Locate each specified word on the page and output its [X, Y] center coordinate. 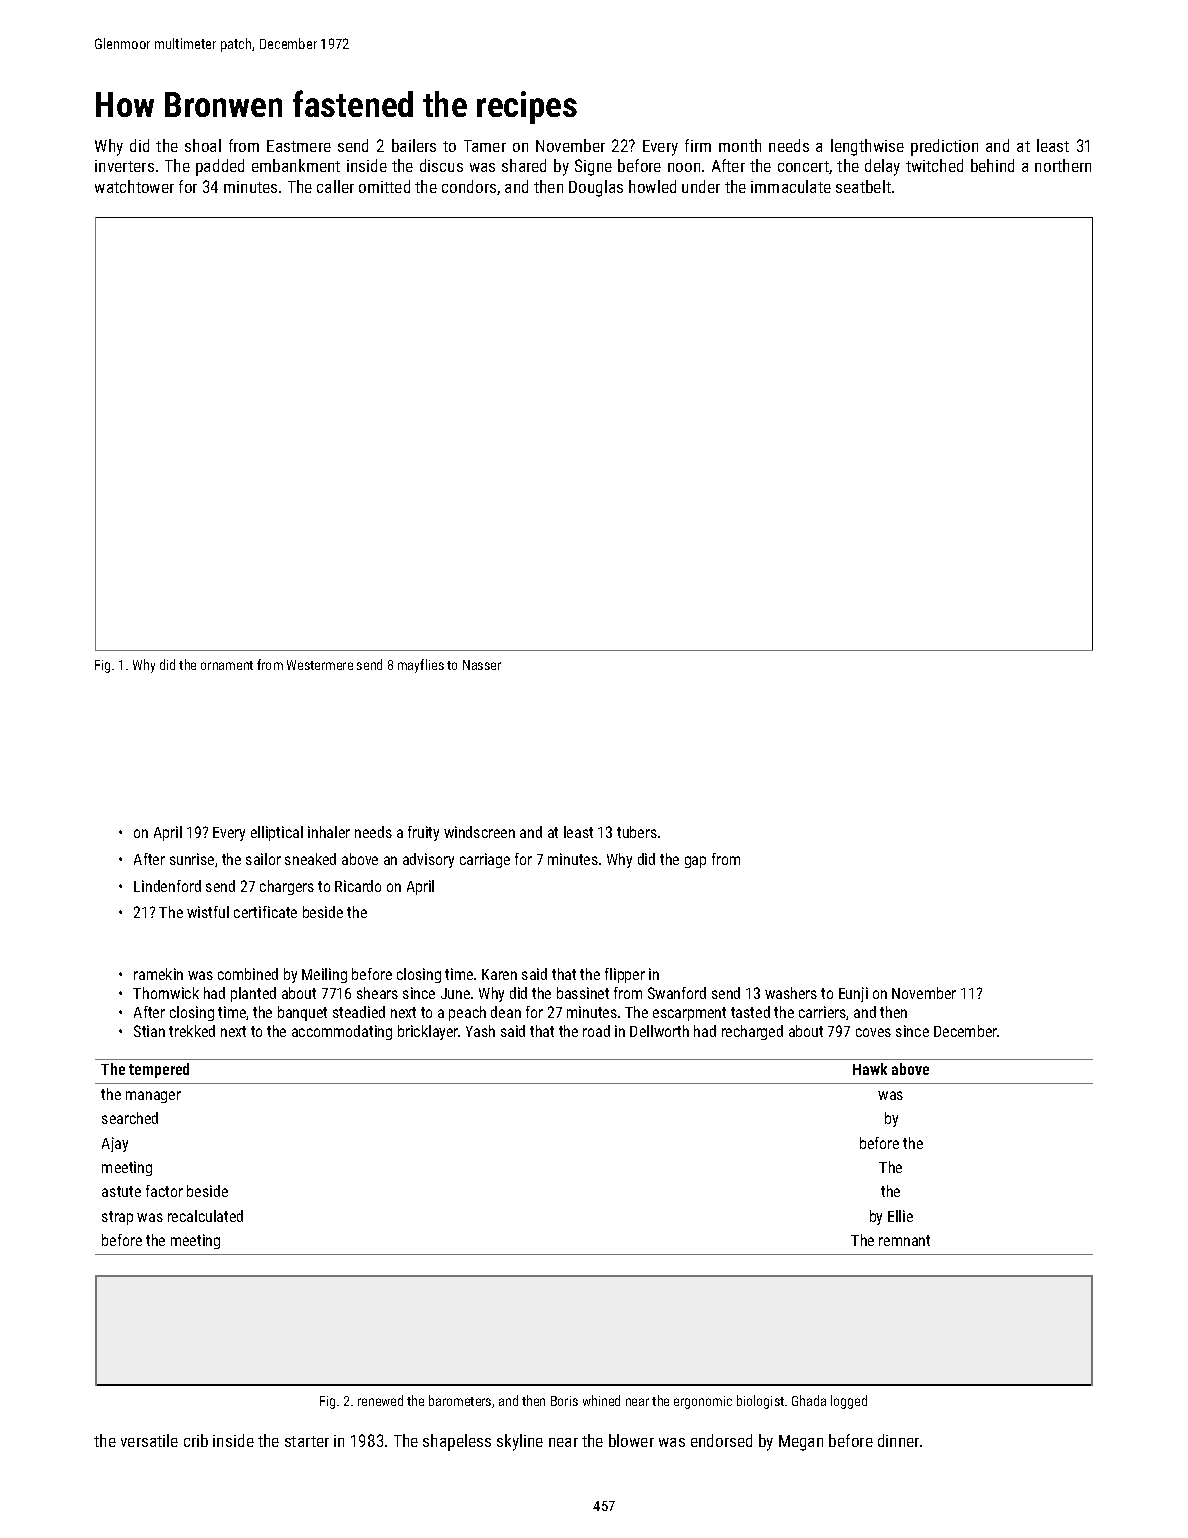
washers [791, 993]
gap [695, 862]
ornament [227, 665]
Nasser [482, 665]
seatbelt [863, 186]
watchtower [134, 186]
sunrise [192, 859]
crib [196, 1440]
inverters [124, 166]
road [596, 1031]
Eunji [853, 994]
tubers [637, 832]
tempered [159, 1070]
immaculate [791, 186]
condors [469, 186]
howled [652, 186]
